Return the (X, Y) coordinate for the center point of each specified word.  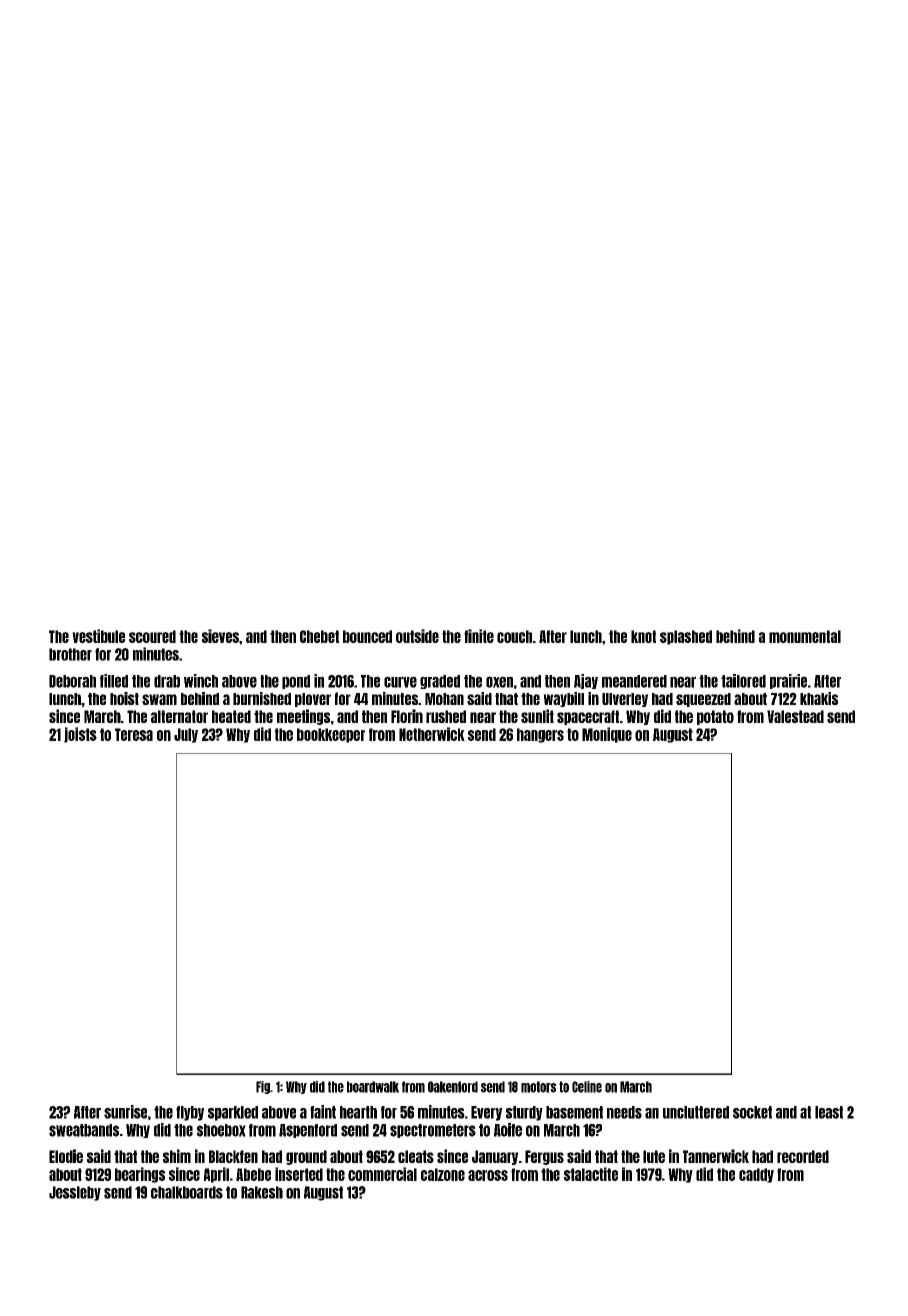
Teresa (134, 734)
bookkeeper (331, 735)
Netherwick (432, 734)
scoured (152, 636)
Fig (263, 1087)
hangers (540, 735)
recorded (803, 1156)
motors (538, 1087)
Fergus (544, 1157)
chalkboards (187, 1192)
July (186, 735)
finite (479, 636)
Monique (607, 735)
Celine (587, 1087)
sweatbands (84, 1130)
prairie (788, 681)
